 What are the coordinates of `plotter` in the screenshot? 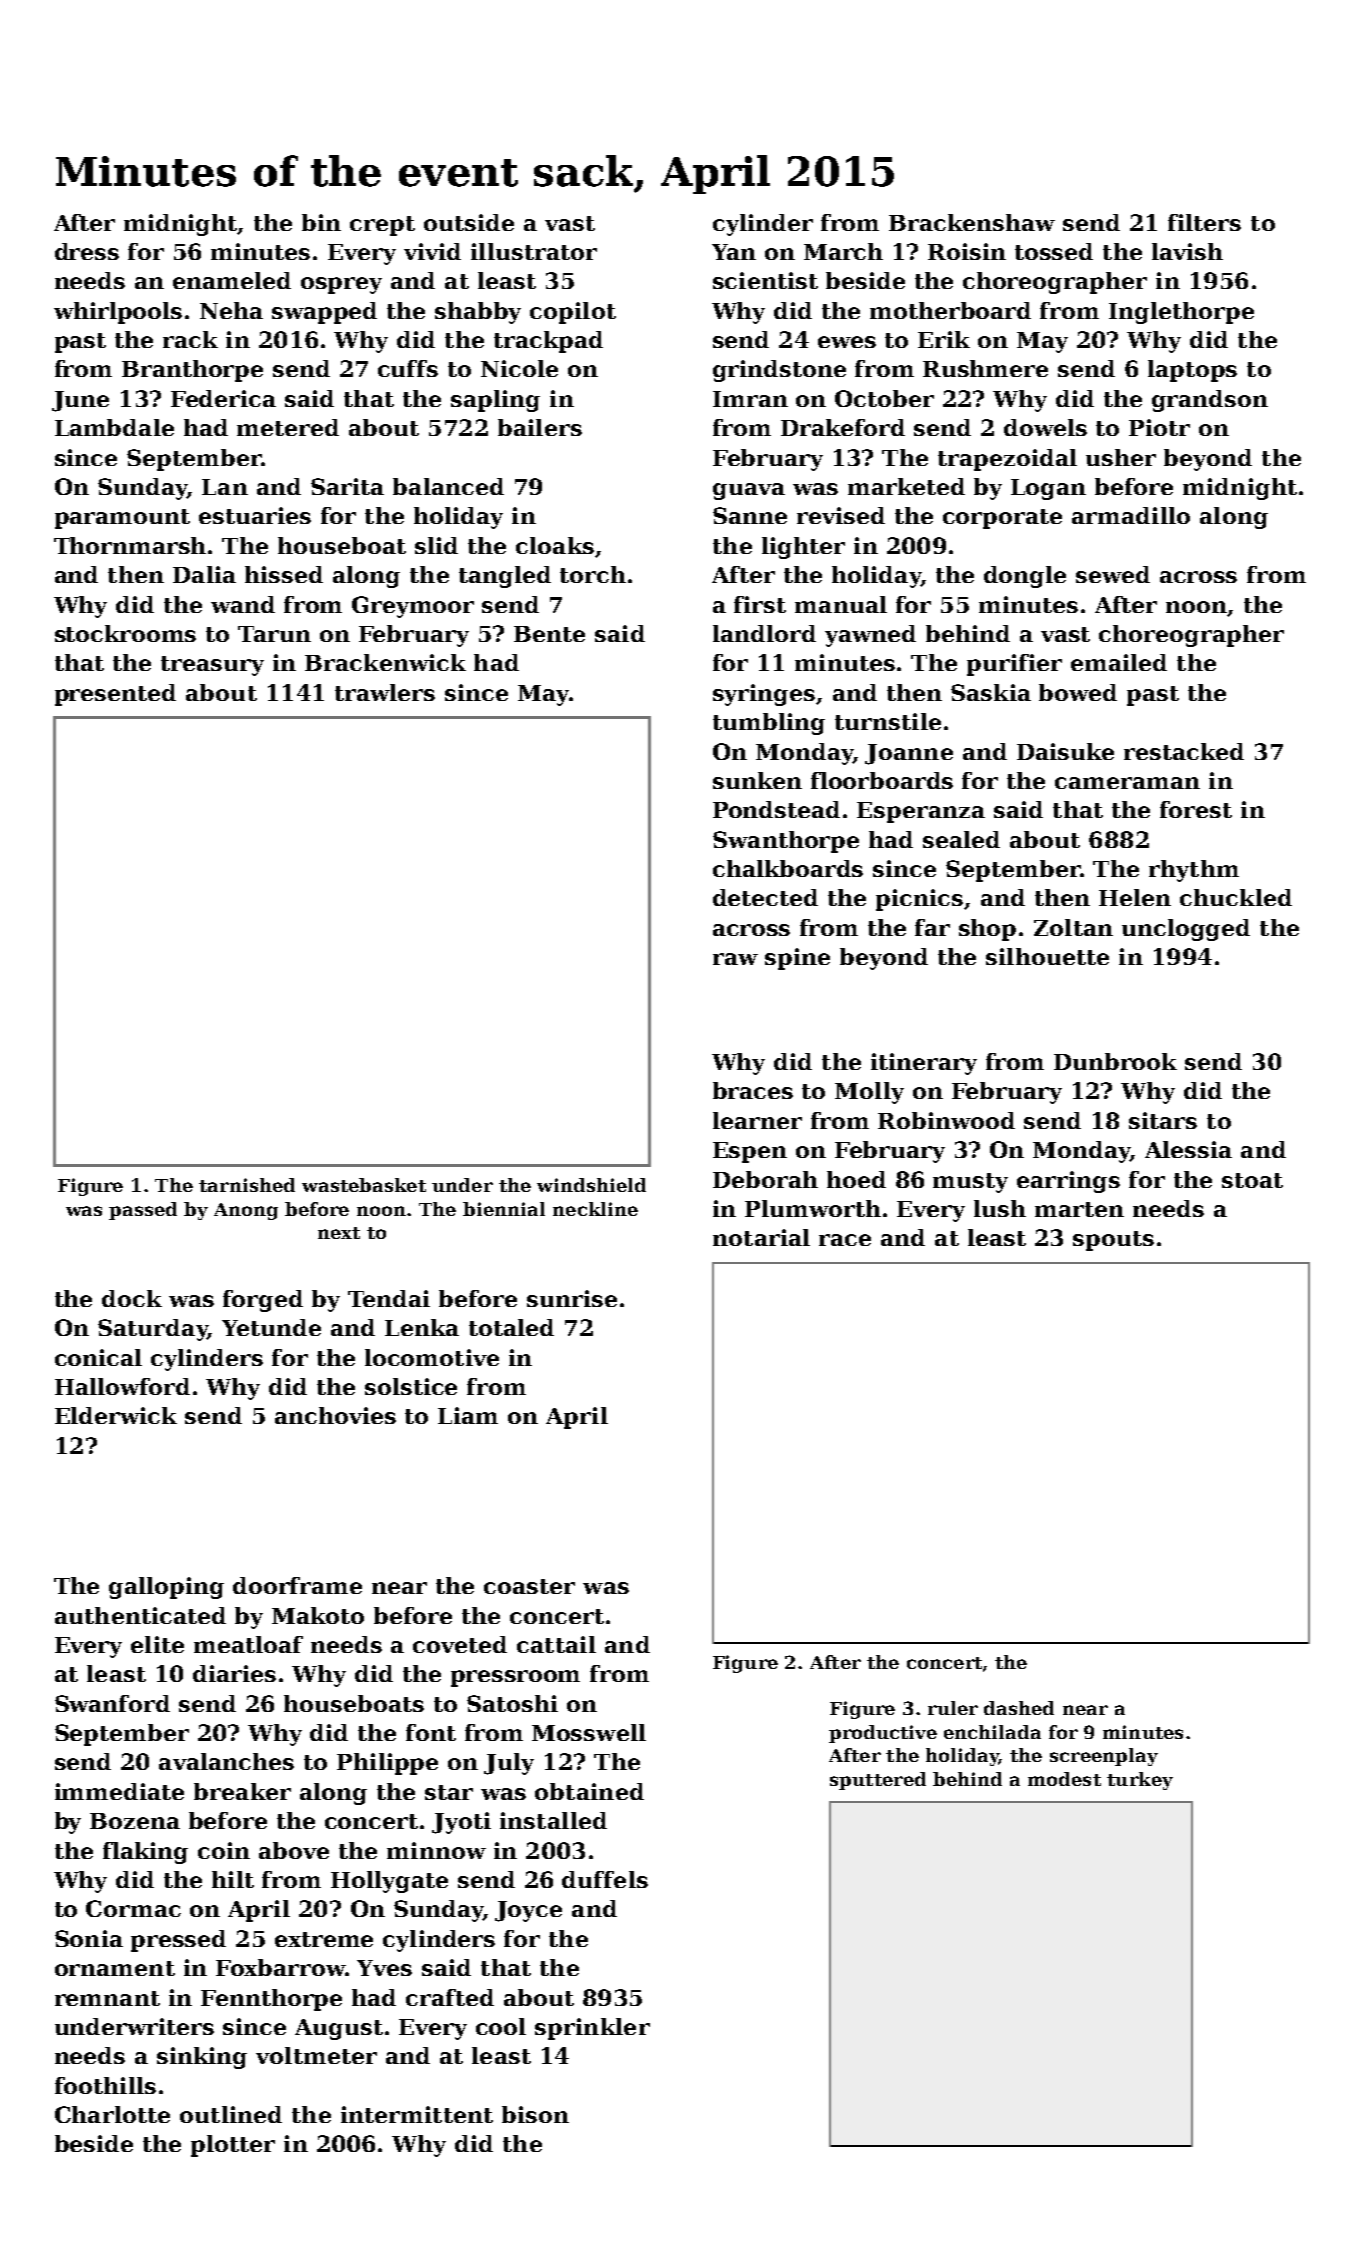 It's located at (233, 2146).
